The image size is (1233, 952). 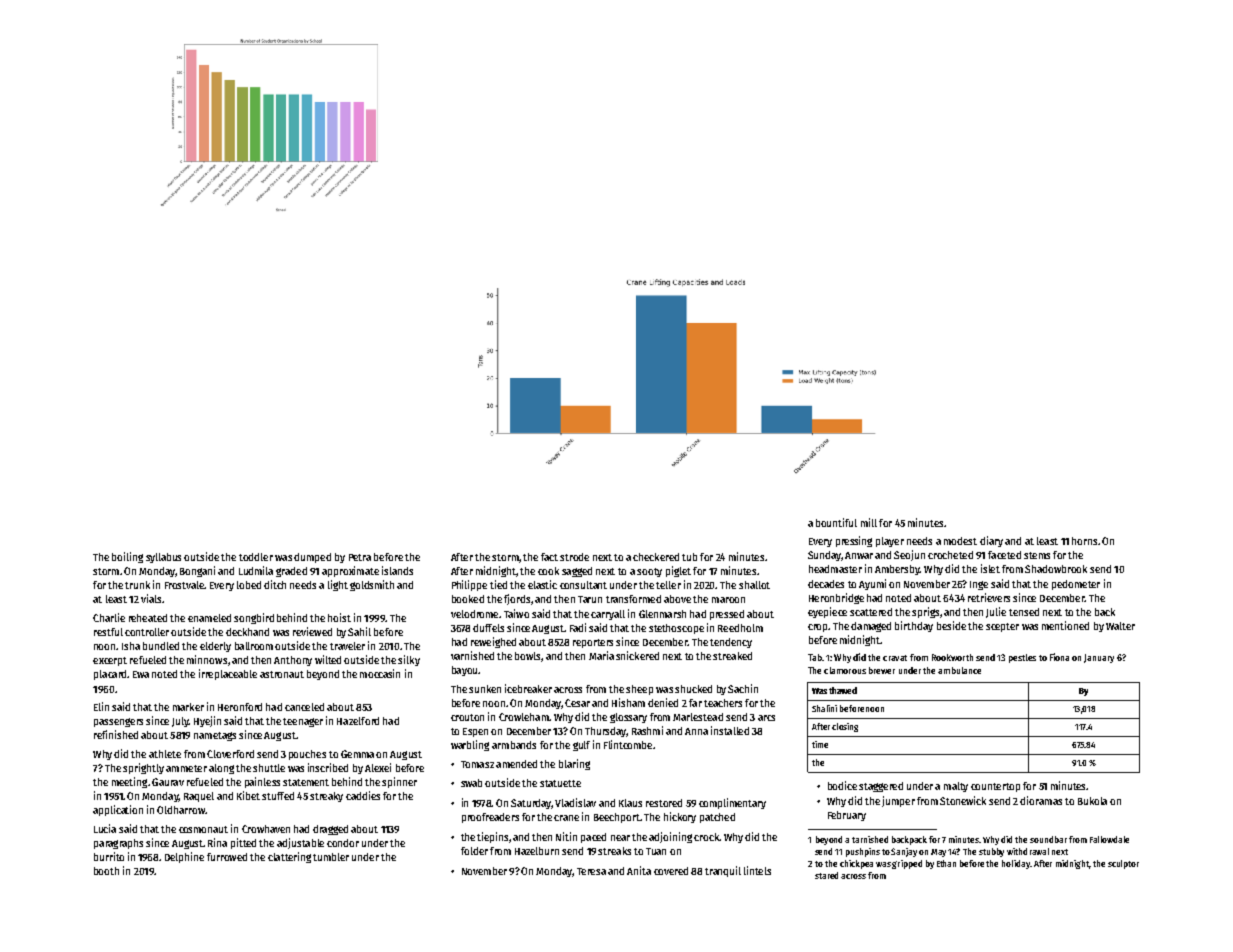 I want to click on Hyejin, so click(x=207, y=721).
